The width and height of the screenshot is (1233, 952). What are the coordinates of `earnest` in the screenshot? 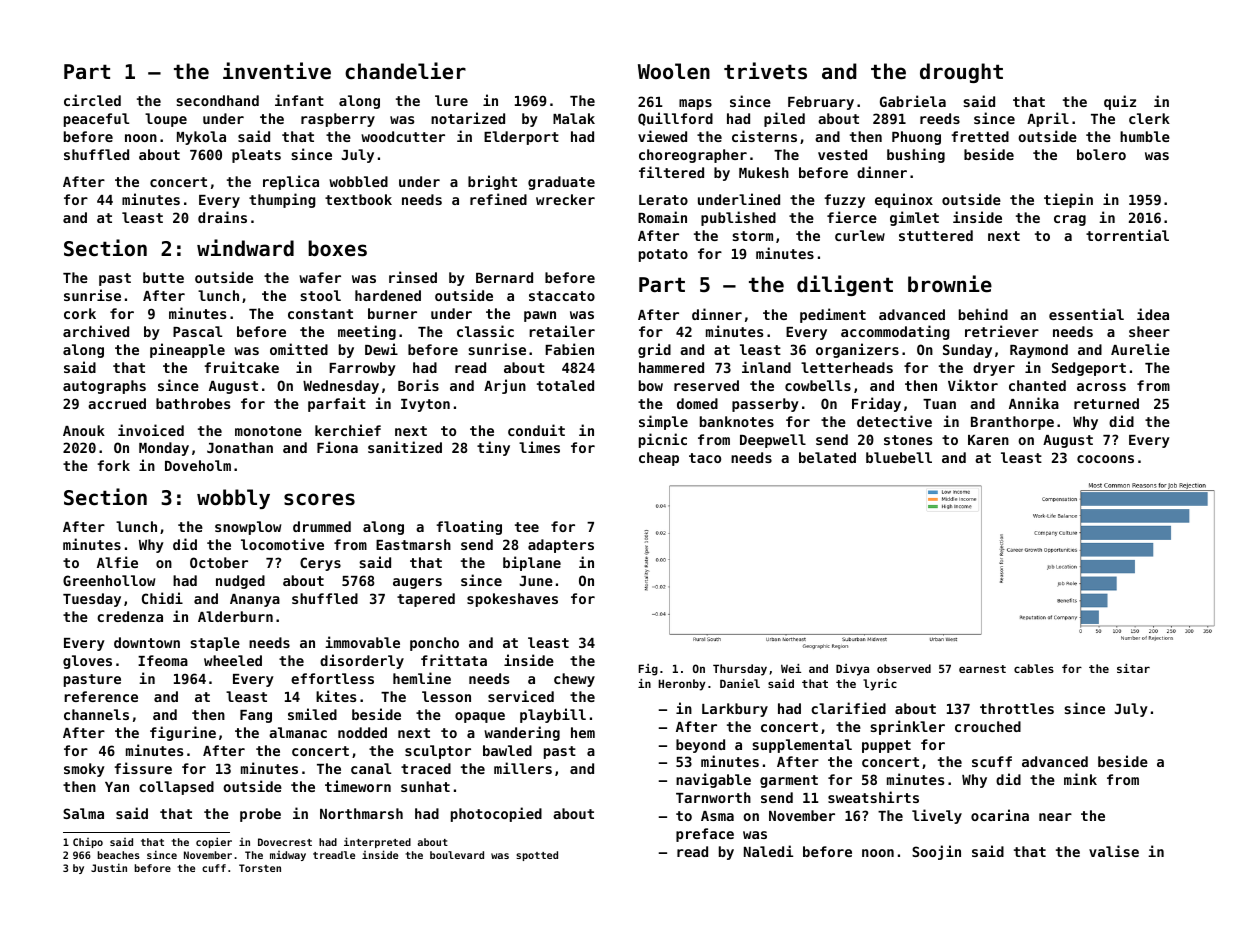 It's located at (982, 669).
